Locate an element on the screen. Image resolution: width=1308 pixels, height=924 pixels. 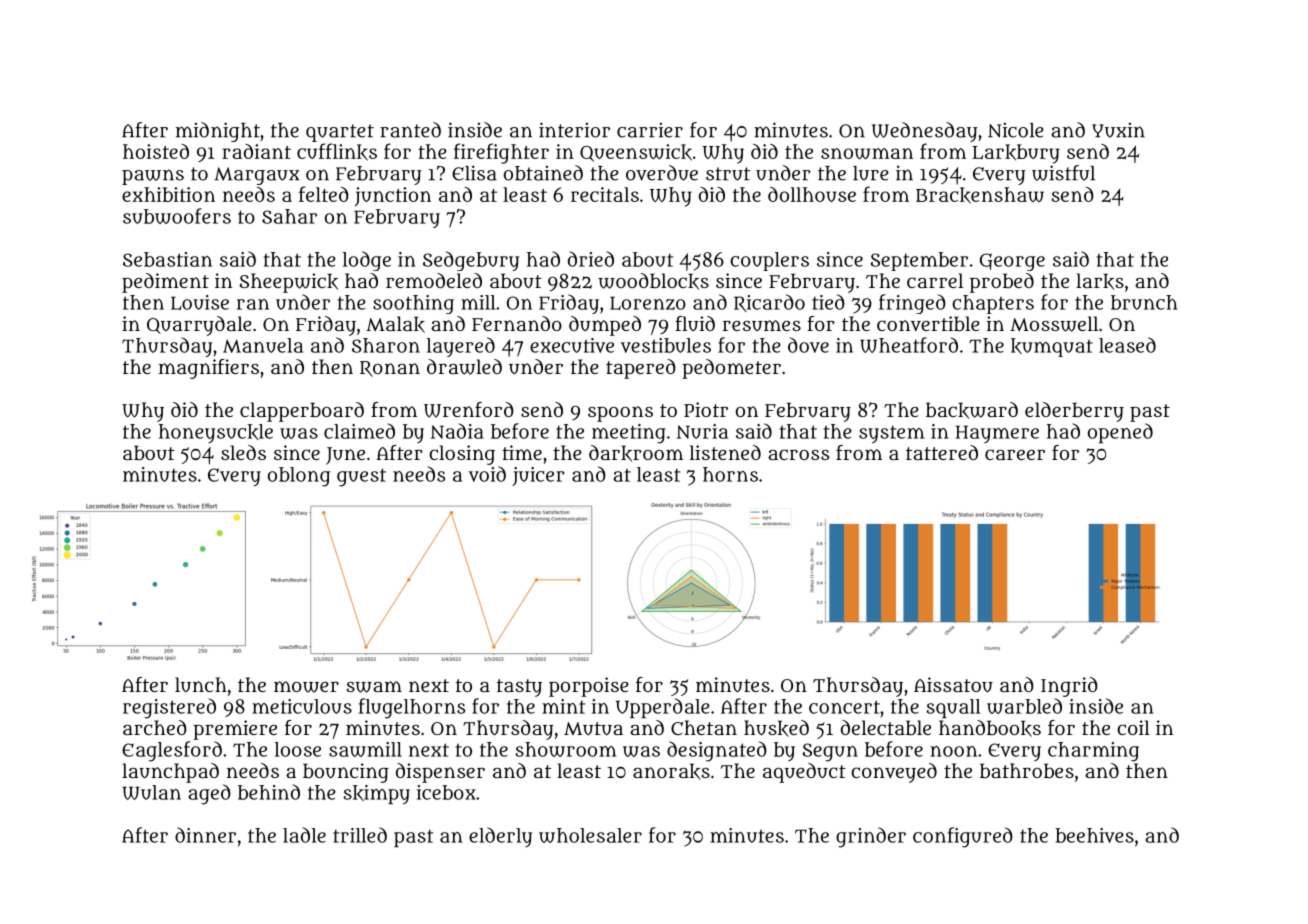
Ingrid is located at coordinates (1069, 687).
